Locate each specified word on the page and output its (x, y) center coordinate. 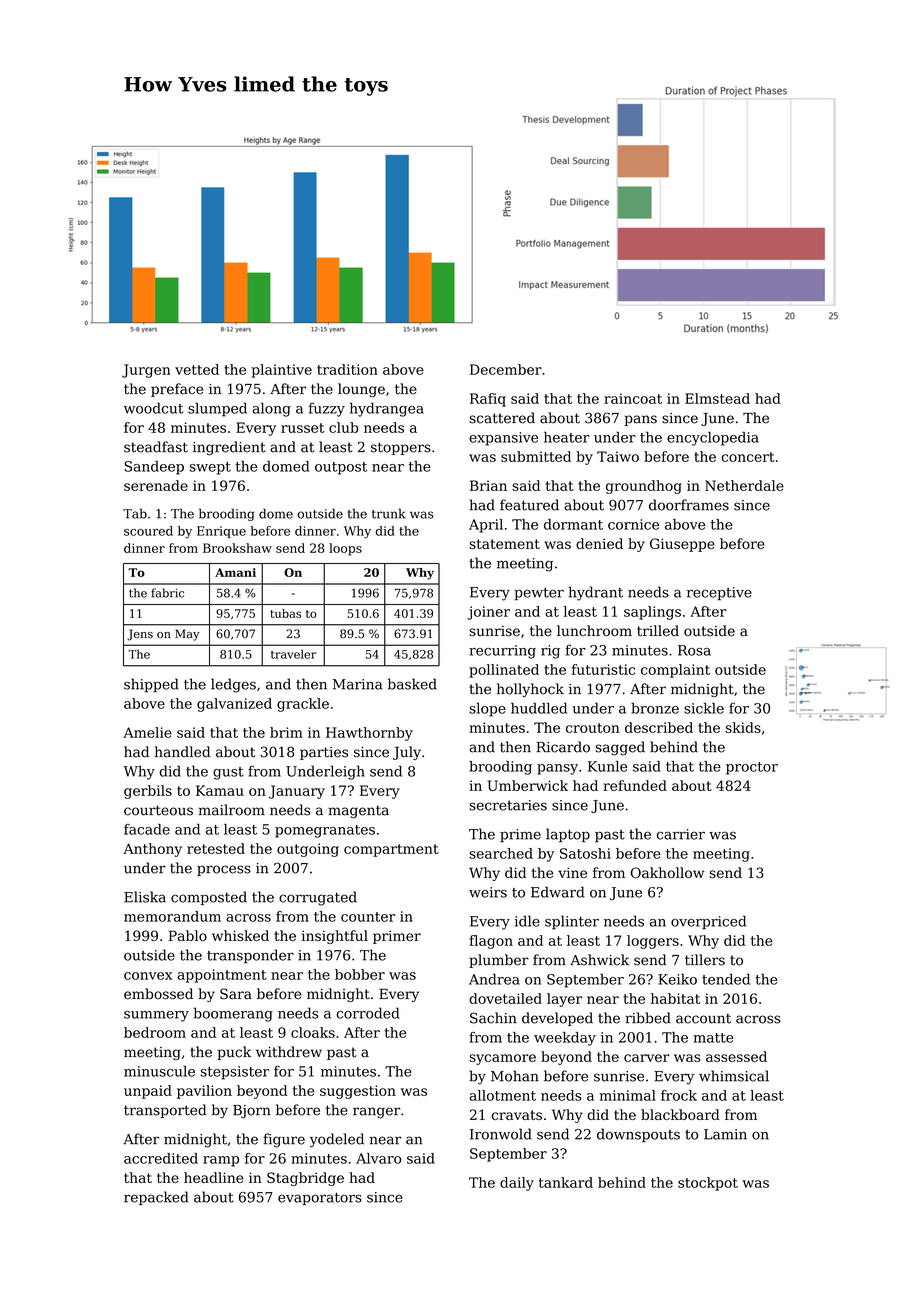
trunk (389, 513)
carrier (681, 834)
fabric (167, 593)
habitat (675, 998)
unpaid (148, 1092)
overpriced (708, 922)
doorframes (689, 505)
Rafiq (488, 400)
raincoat (633, 398)
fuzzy (327, 409)
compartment (391, 850)
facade (147, 829)
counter (368, 917)
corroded (367, 1013)
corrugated (318, 898)
